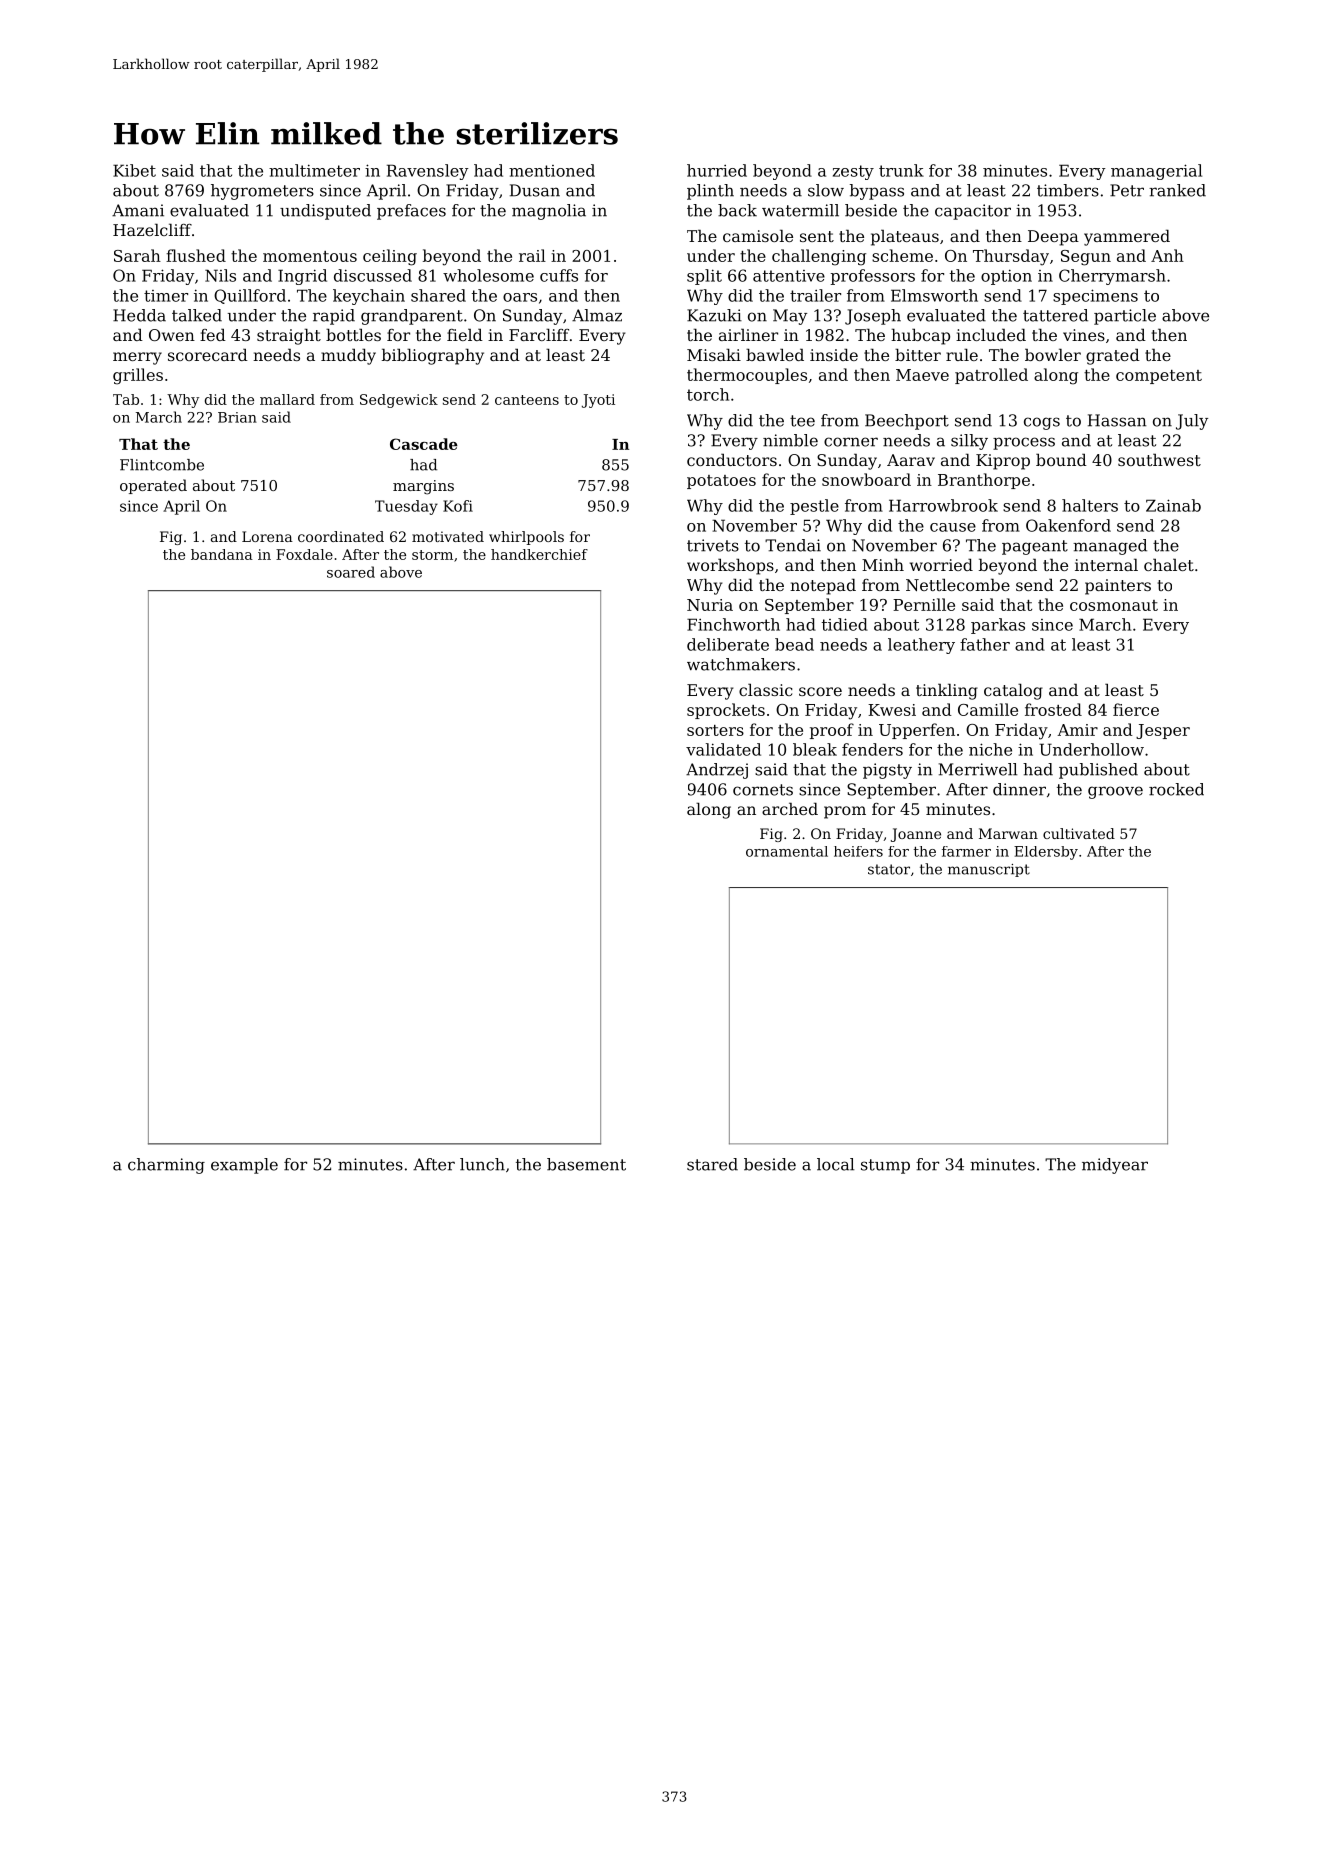 The width and height of the screenshot is (1323, 1872). I want to click on mentioned, so click(552, 170).
